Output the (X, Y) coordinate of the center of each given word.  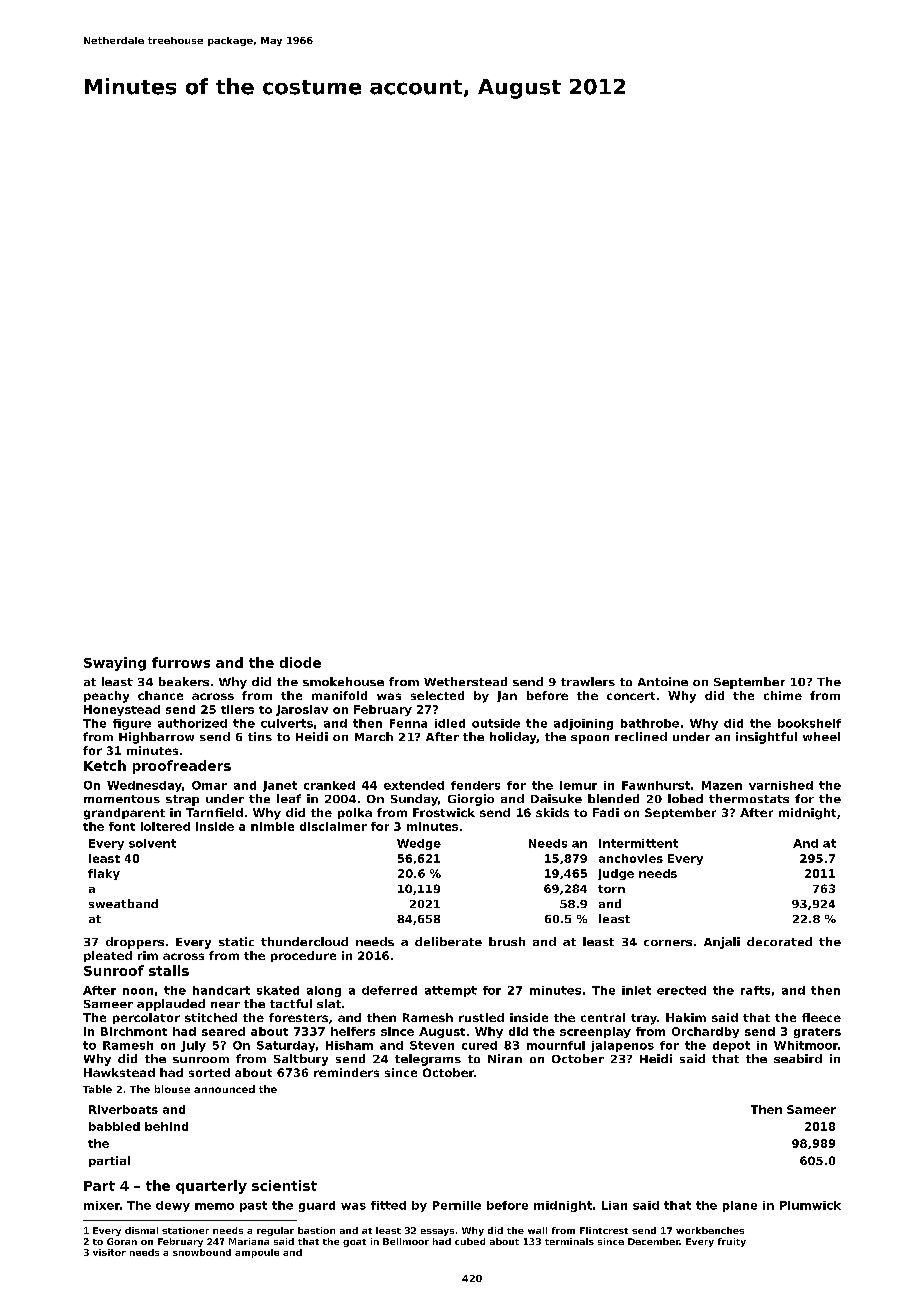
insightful (766, 738)
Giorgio (471, 800)
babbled (114, 1126)
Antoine (663, 681)
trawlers (588, 681)
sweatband (123, 903)
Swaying (115, 664)
